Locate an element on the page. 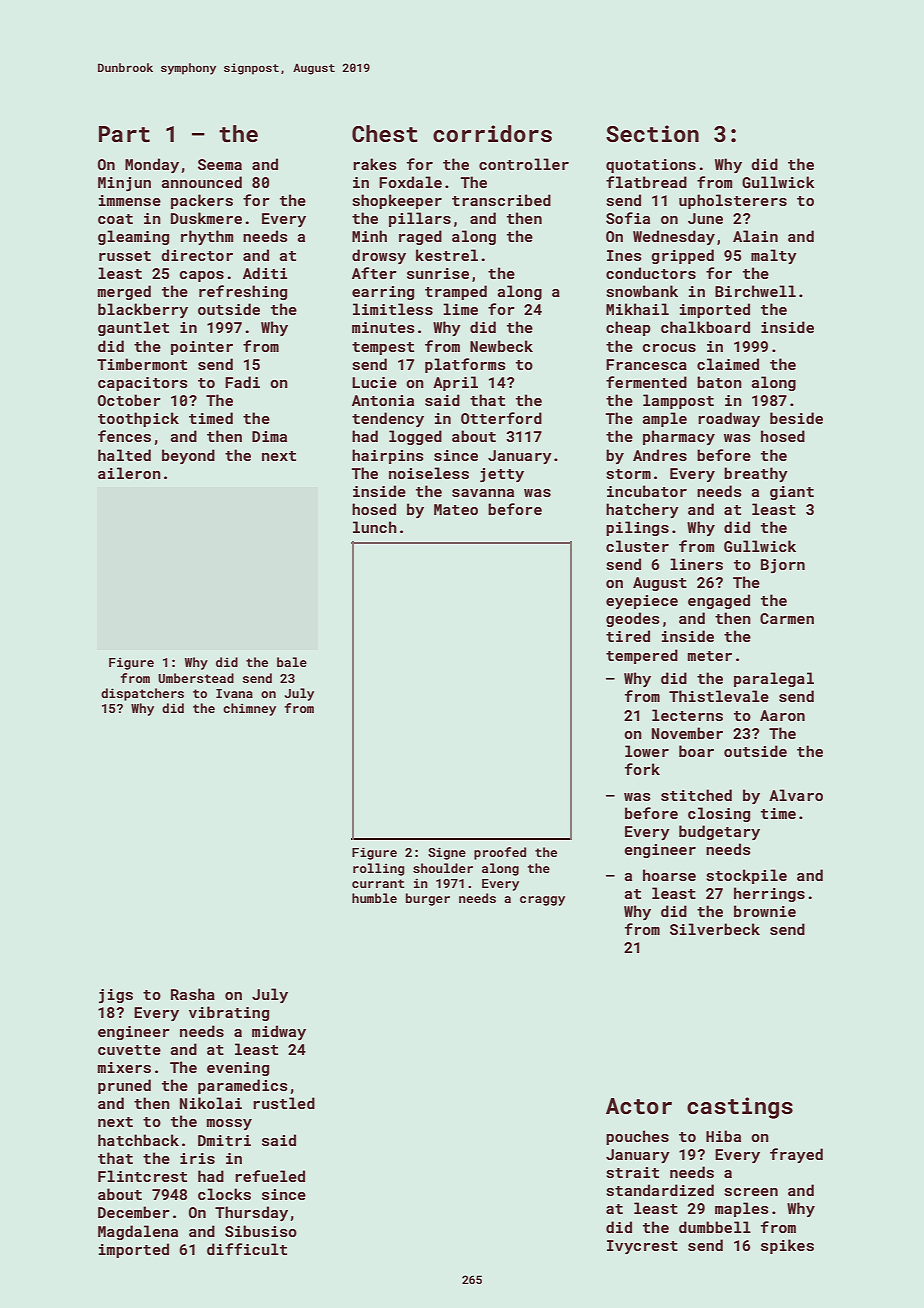  craggy is located at coordinates (542, 901).
